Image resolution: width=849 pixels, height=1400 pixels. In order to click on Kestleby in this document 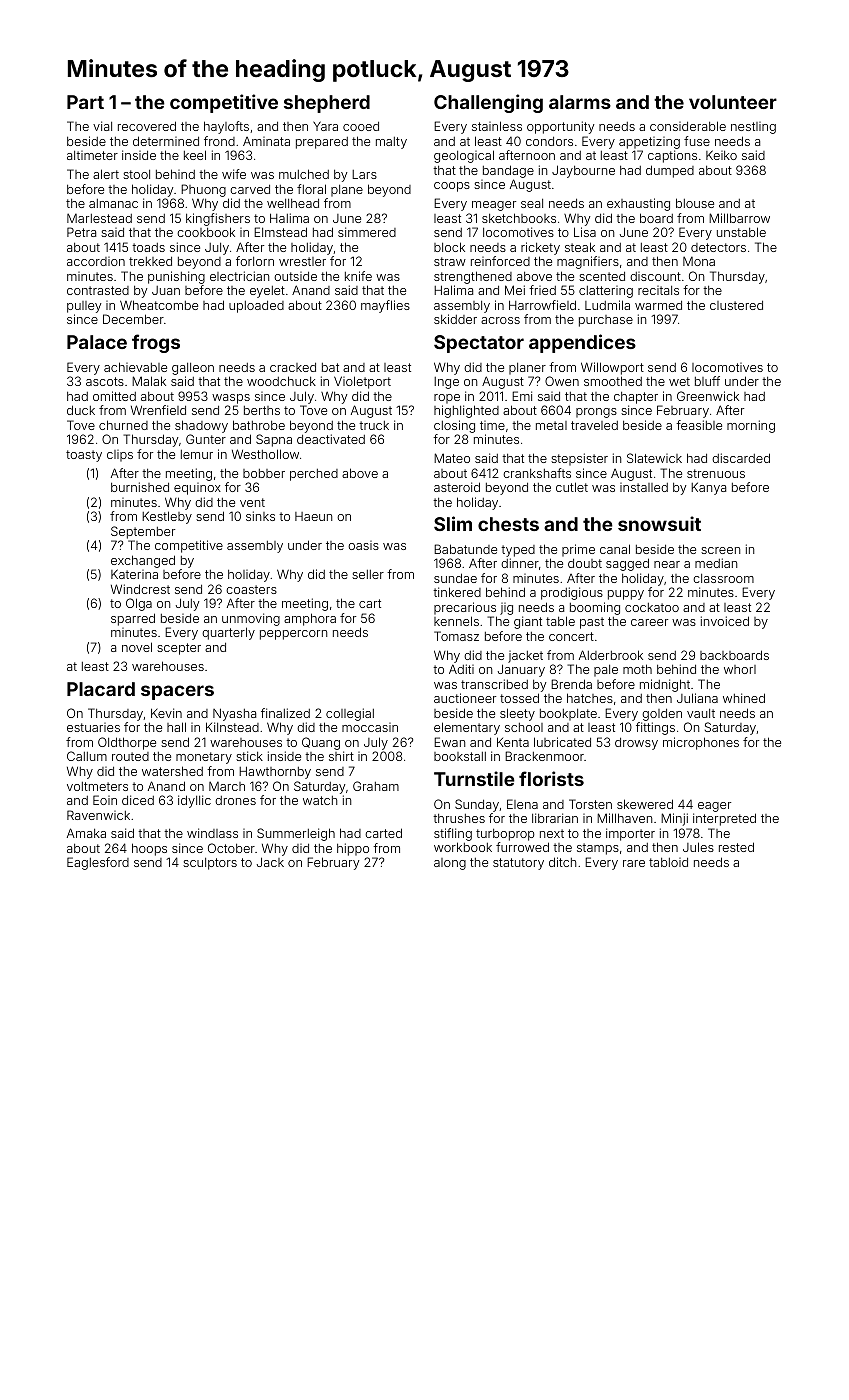, I will do `click(167, 517)`.
